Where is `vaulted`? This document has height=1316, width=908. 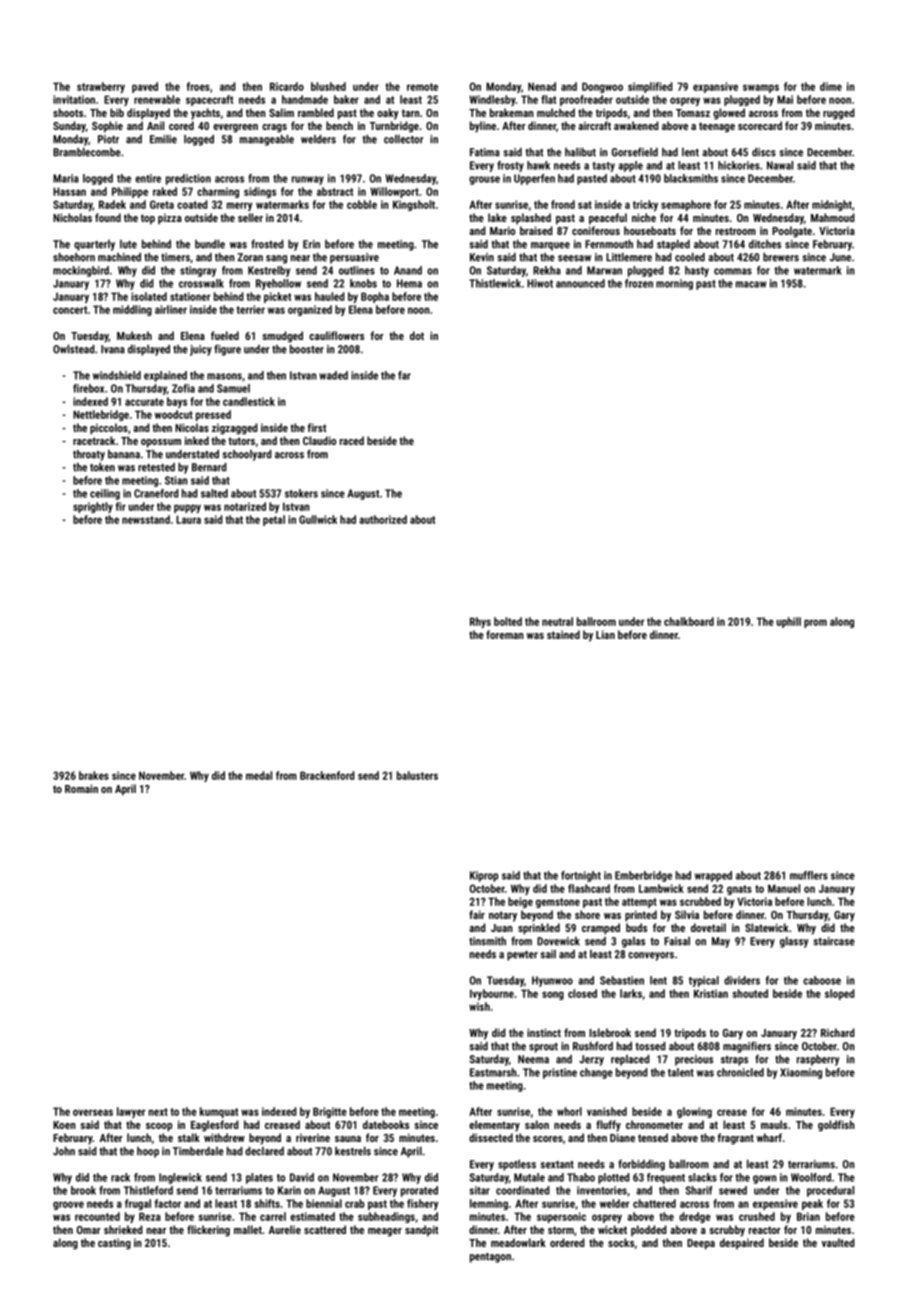
vaulted is located at coordinates (838, 1242).
